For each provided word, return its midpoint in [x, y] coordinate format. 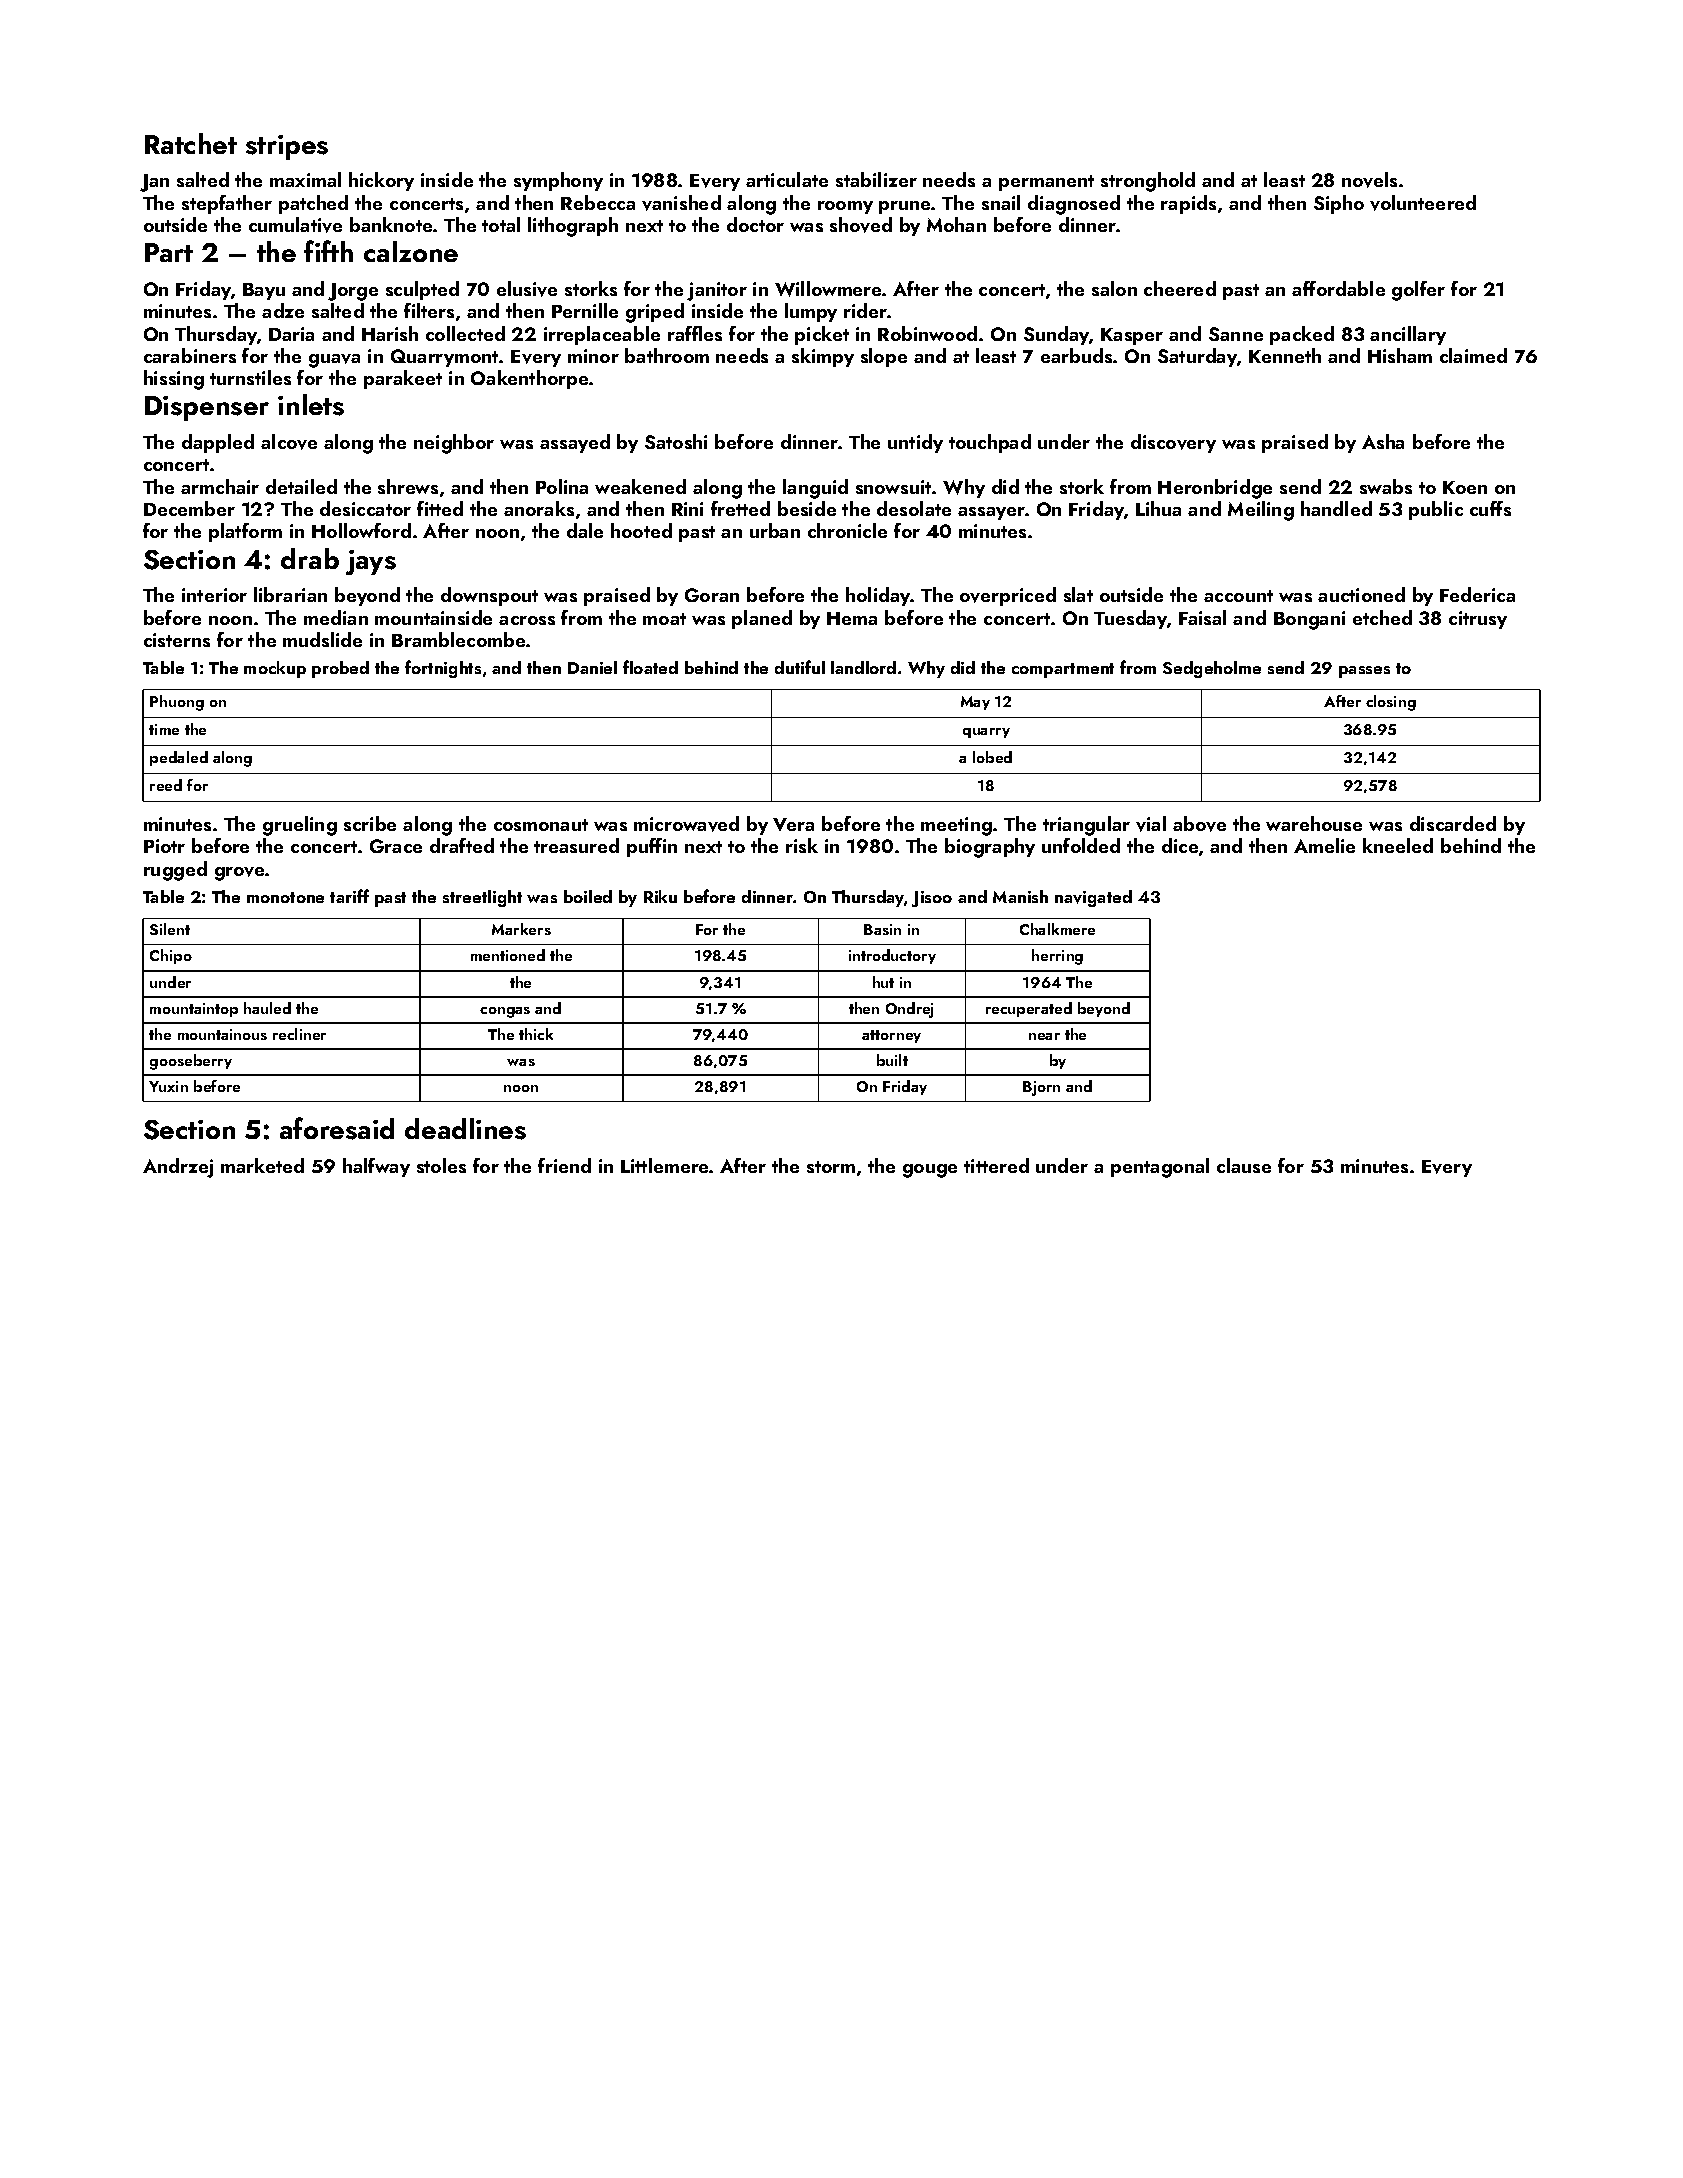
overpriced [1008, 596]
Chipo [171, 956]
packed [1302, 335]
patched [313, 204]
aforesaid [337, 1128]
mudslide [322, 639]
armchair [220, 486]
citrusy [1478, 620]
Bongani [1309, 620]
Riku [660, 896]
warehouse [1314, 823]
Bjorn [1041, 1088]
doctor [755, 224]
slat [1078, 594]
